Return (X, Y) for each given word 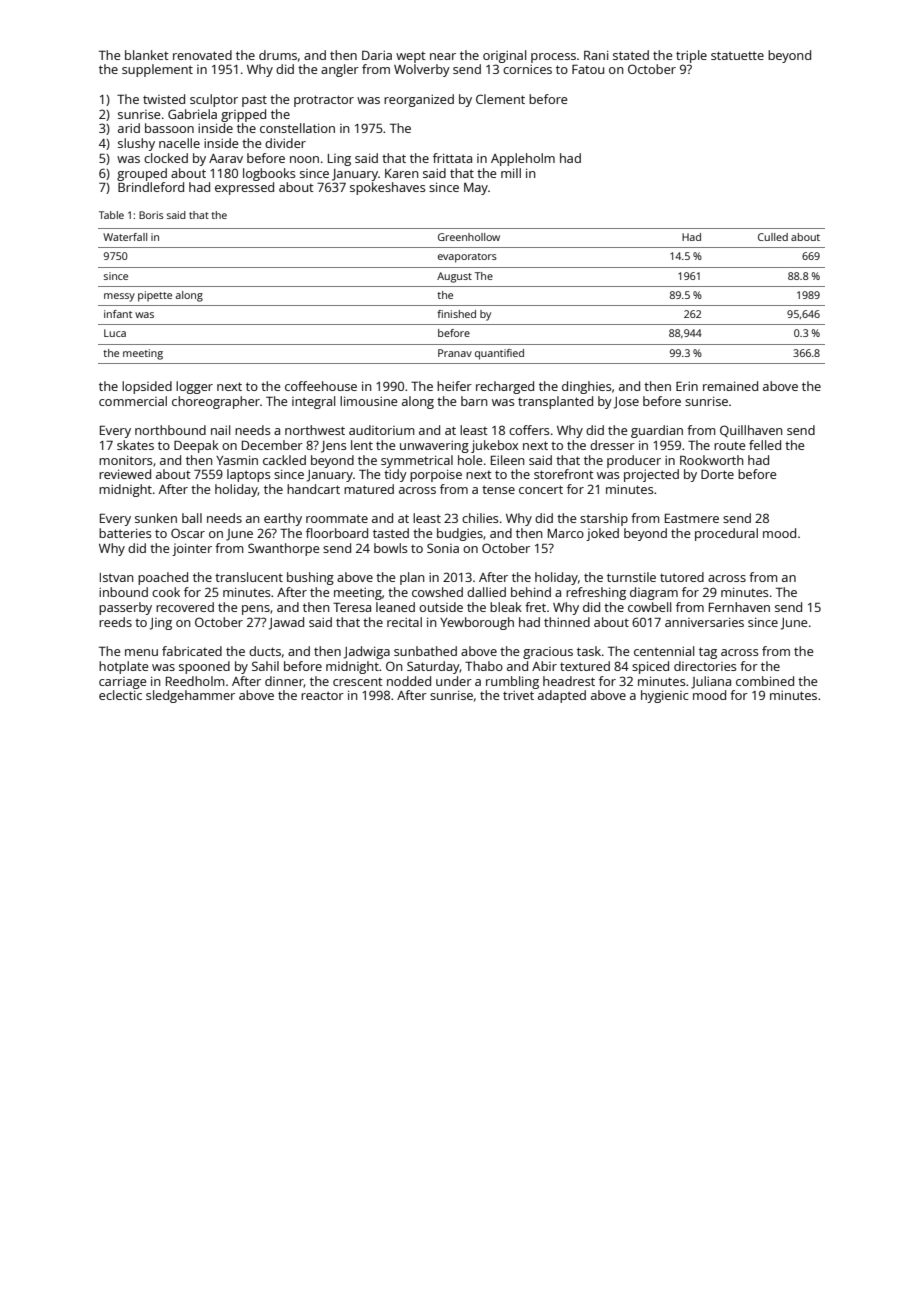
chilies (480, 518)
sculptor (214, 100)
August (454, 277)
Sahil (265, 666)
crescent (358, 682)
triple (691, 56)
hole (470, 460)
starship (604, 519)
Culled (773, 237)
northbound (170, 430)
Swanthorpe (283, 549)
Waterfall (125, 237)
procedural (726, 534)
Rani (596, 55)
